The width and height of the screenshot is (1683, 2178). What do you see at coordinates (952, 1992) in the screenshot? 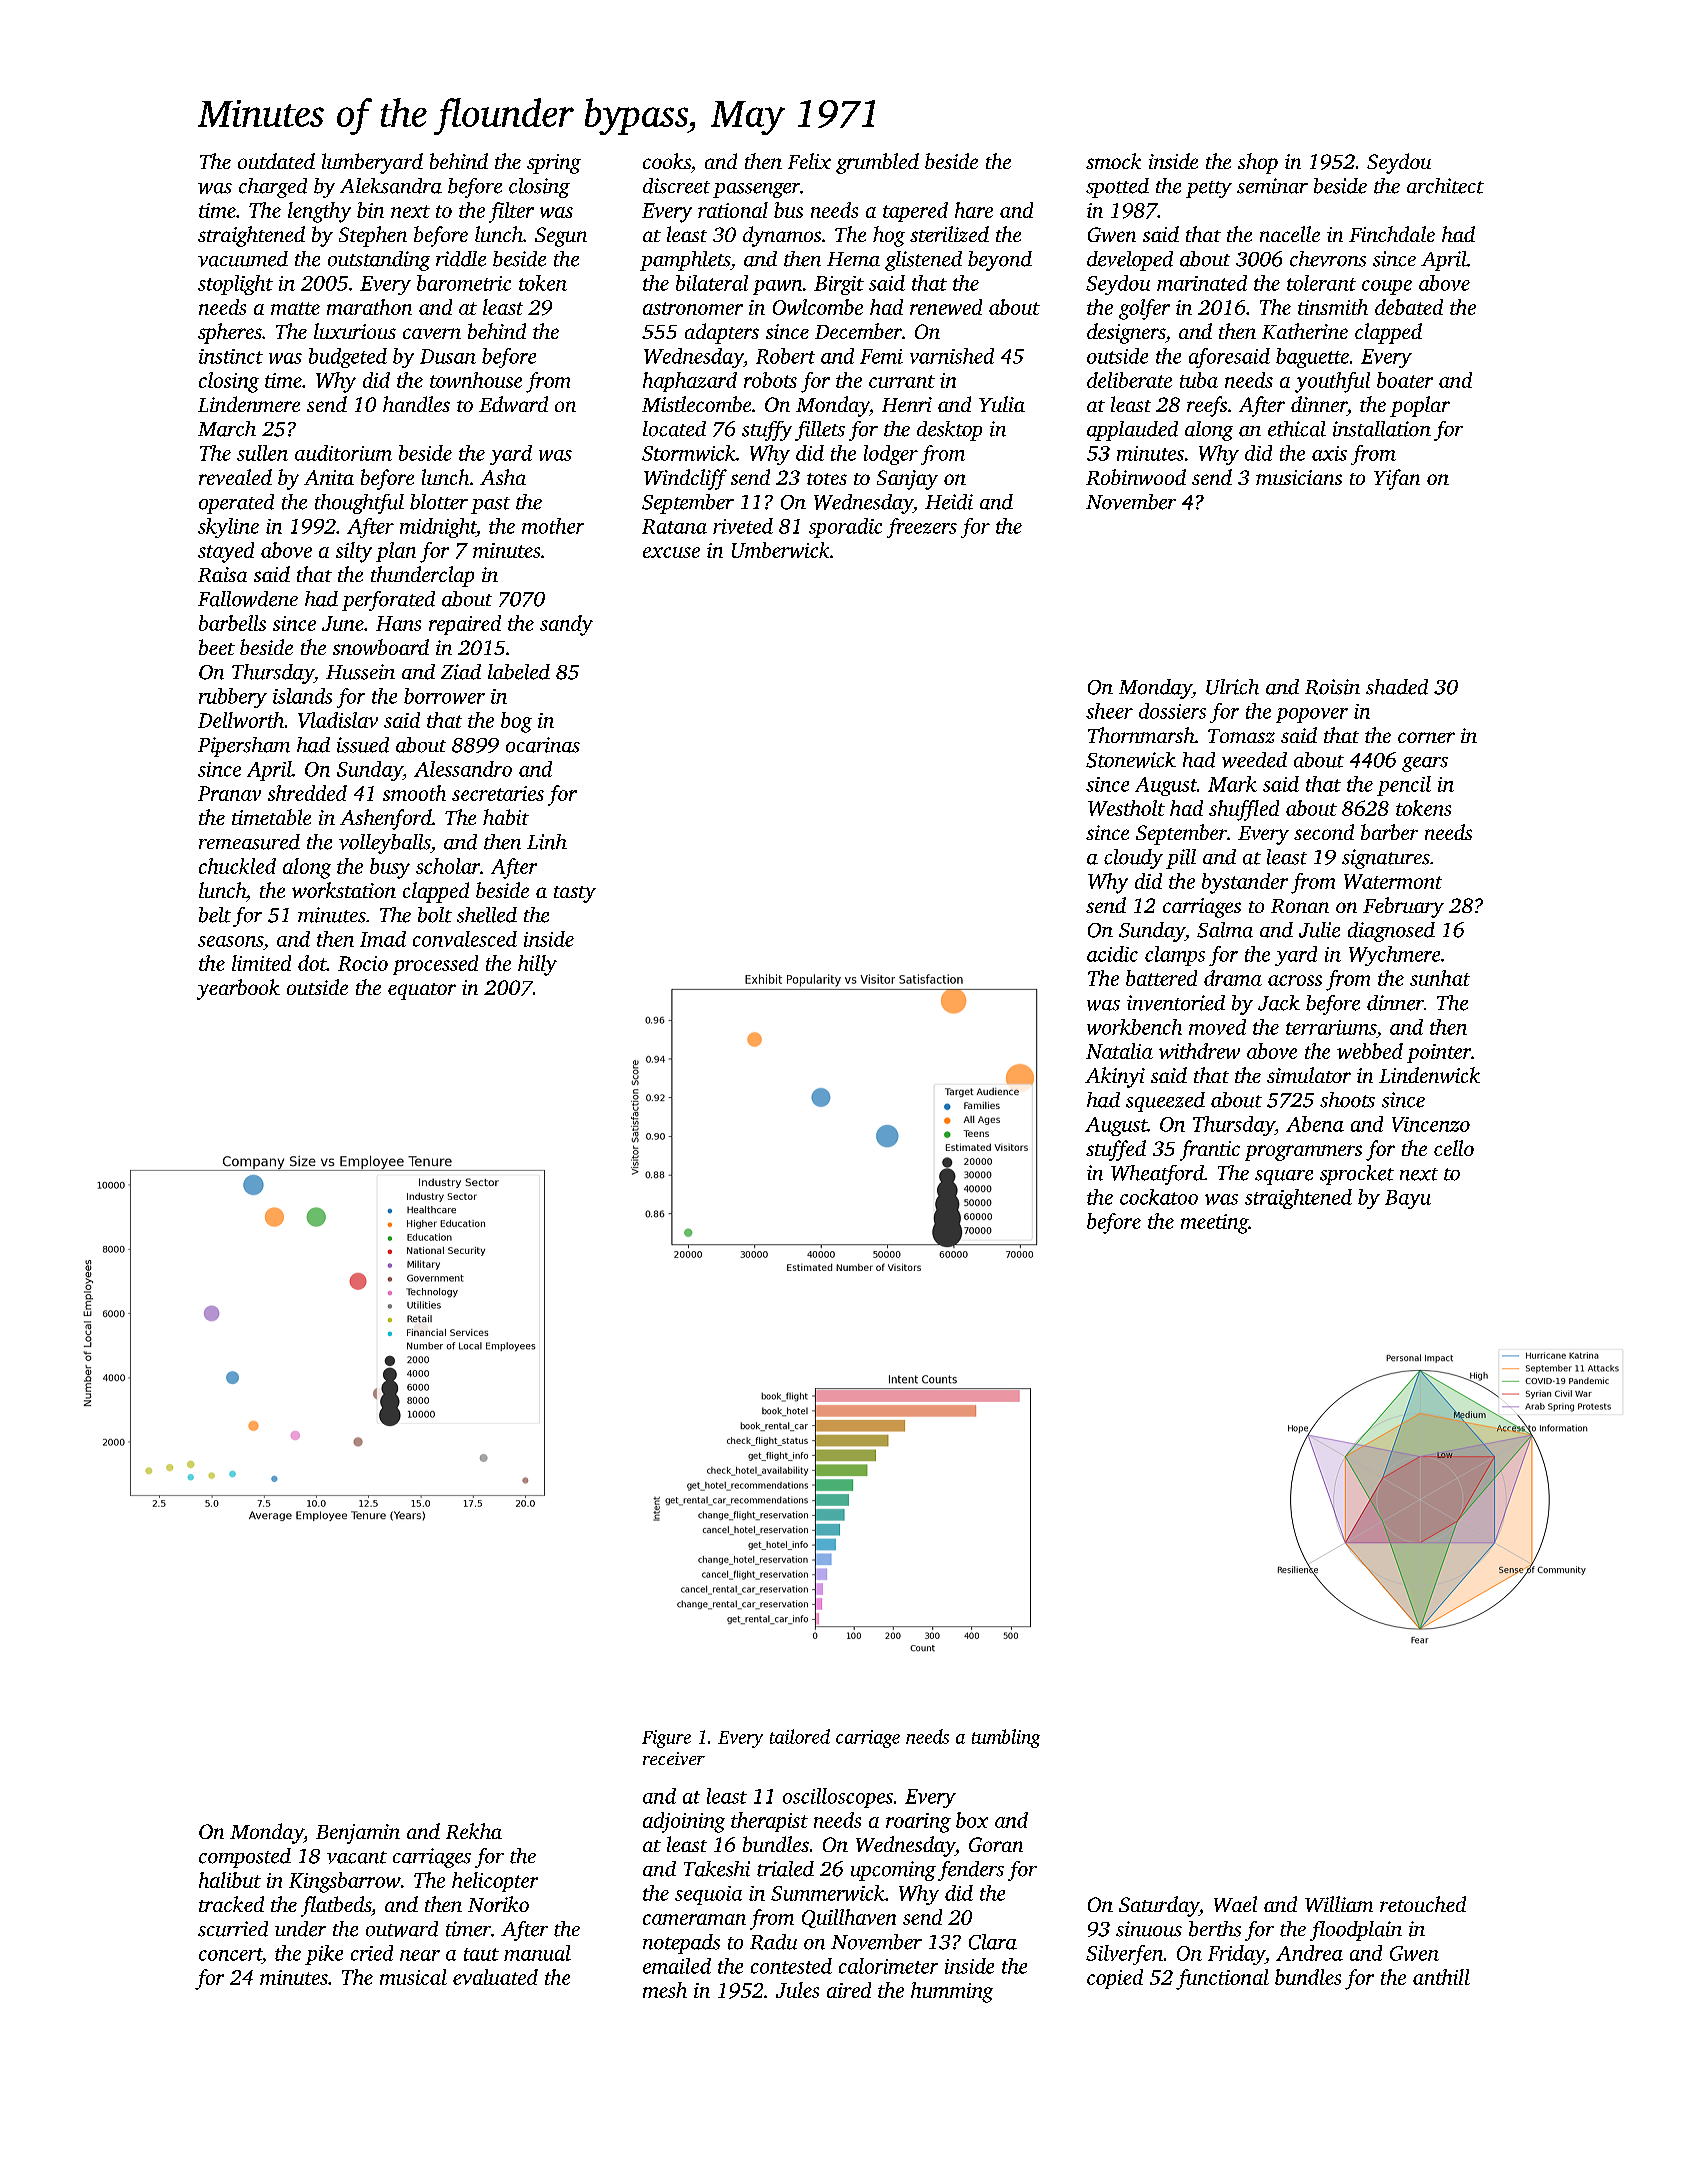
I see `humming` at bounding box center [952, 1992].
